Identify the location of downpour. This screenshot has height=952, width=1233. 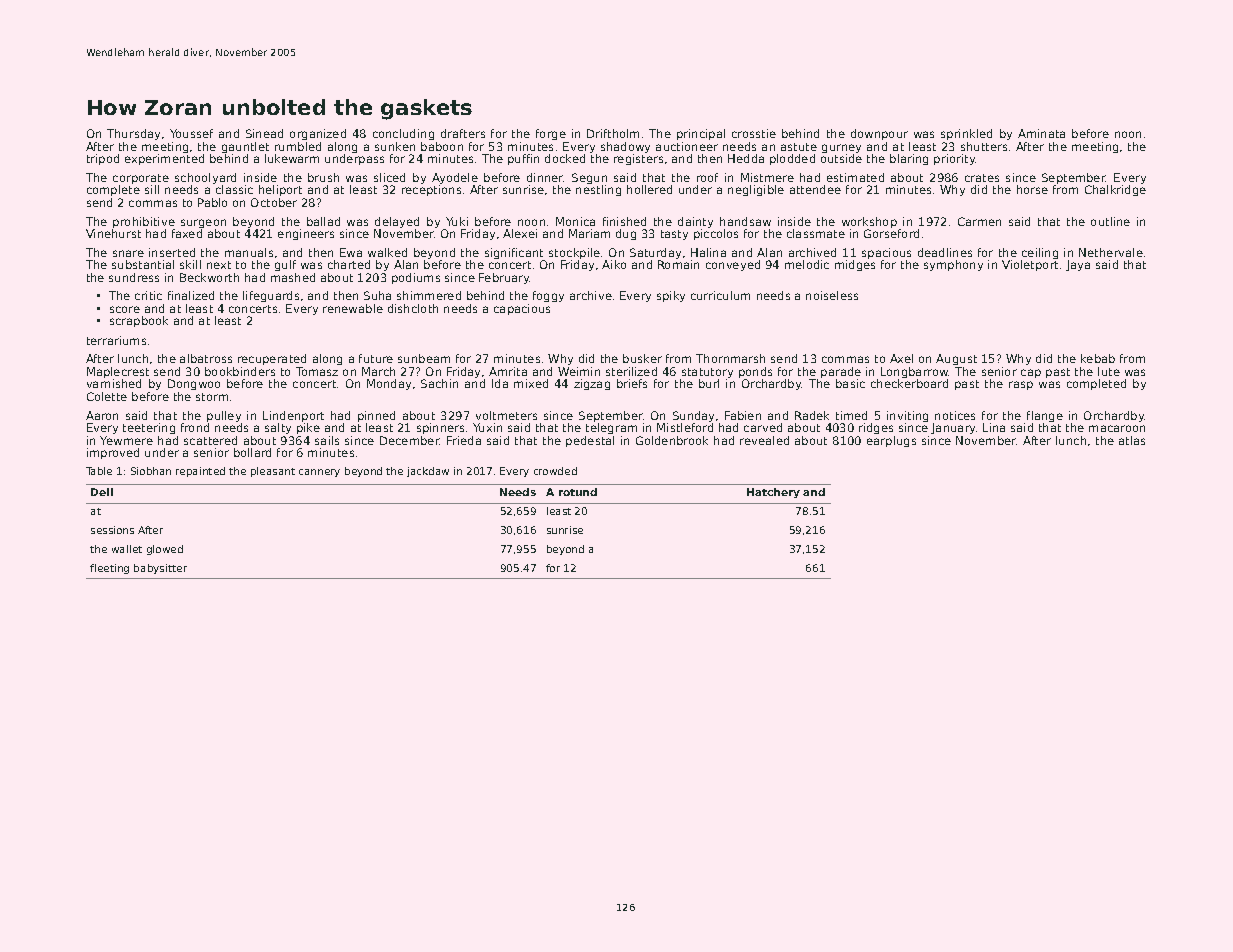
(879, 134).
